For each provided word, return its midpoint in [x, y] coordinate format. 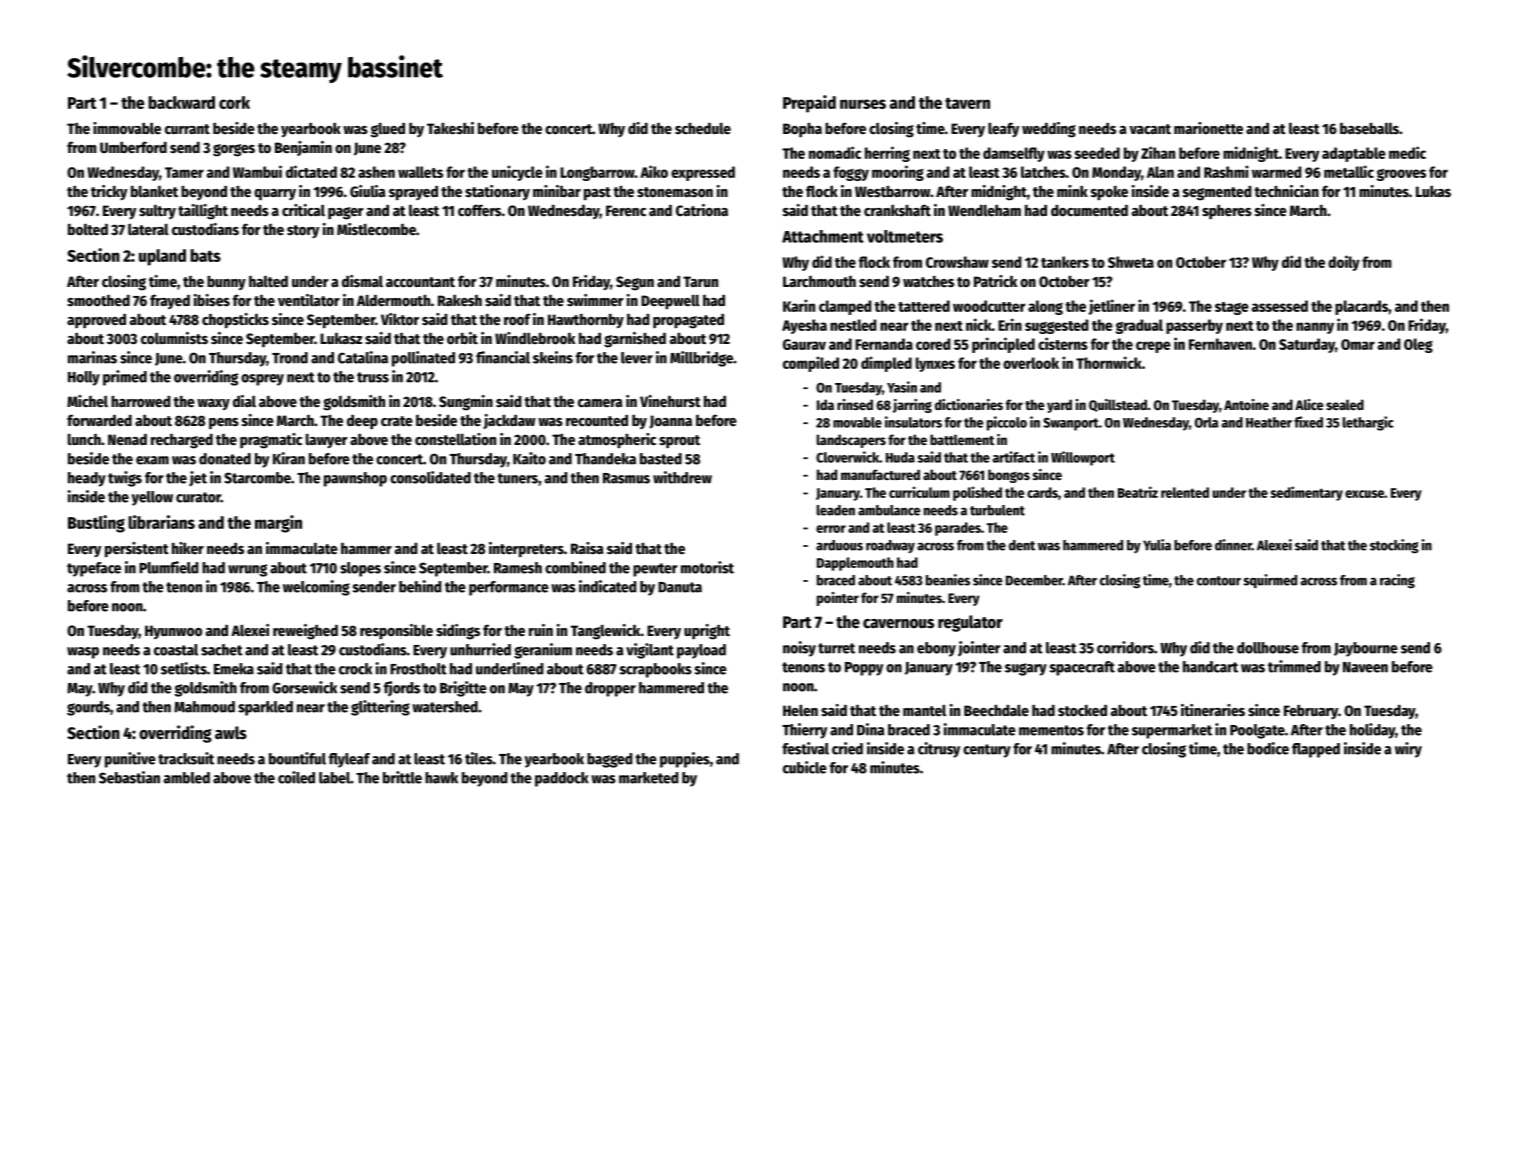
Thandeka [605, 459]
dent [1022, 545]
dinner [1233, 545]
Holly [84, 378]
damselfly [1014, 154]
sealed [1345, 404]
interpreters [526, 550]
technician [1287, 191]
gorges [234, 150]
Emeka [234, 669]
